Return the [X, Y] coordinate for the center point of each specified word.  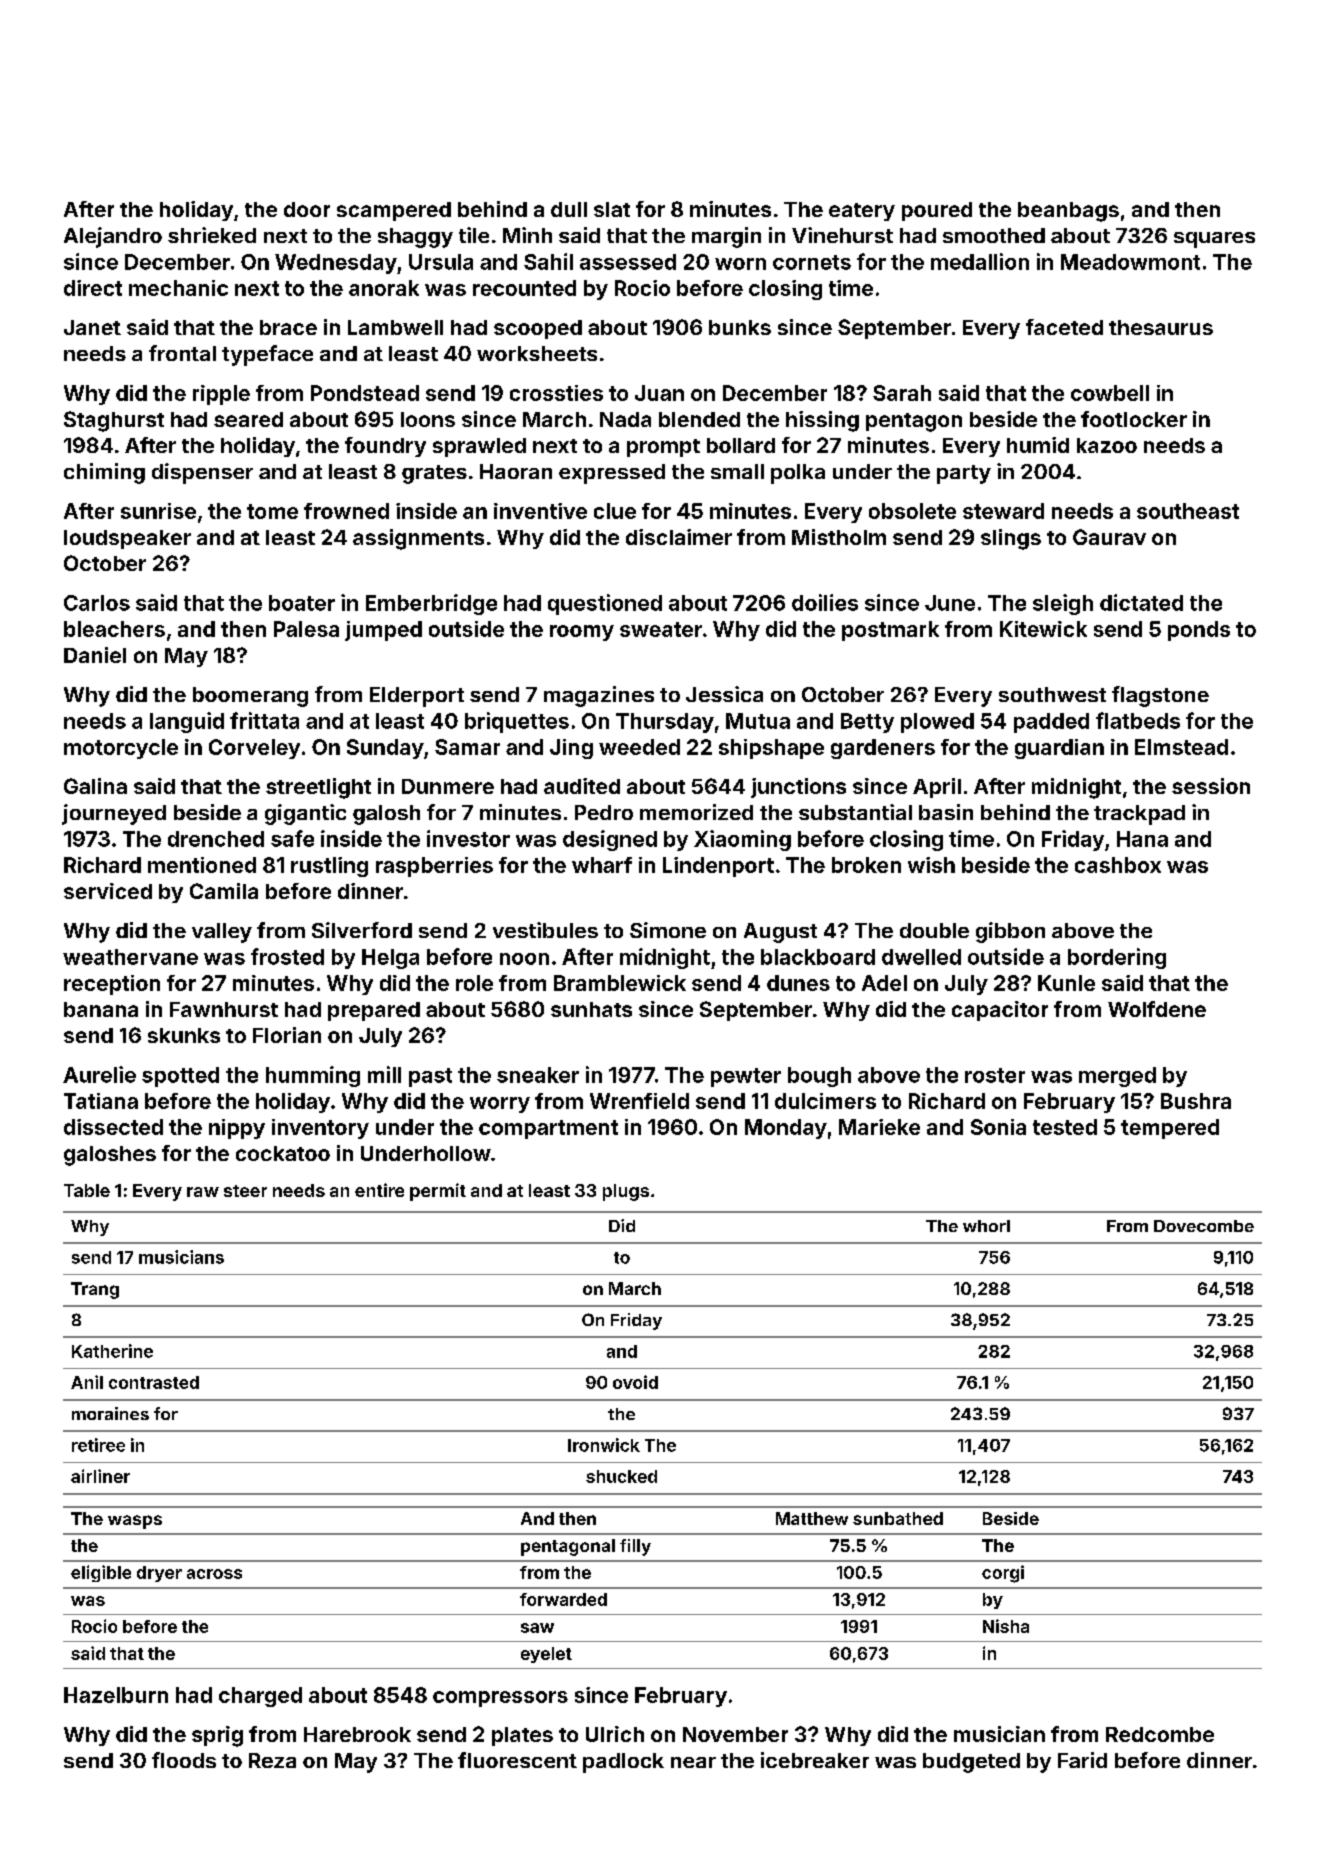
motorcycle [121, 749]
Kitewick [1043, 629]
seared [248, 419]
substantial [855, 812]
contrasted [154, 1382]
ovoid [635, 1382]
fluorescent [517, 1760]
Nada [625, 419]
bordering [1117, 958]
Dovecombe [1204, 1226]
